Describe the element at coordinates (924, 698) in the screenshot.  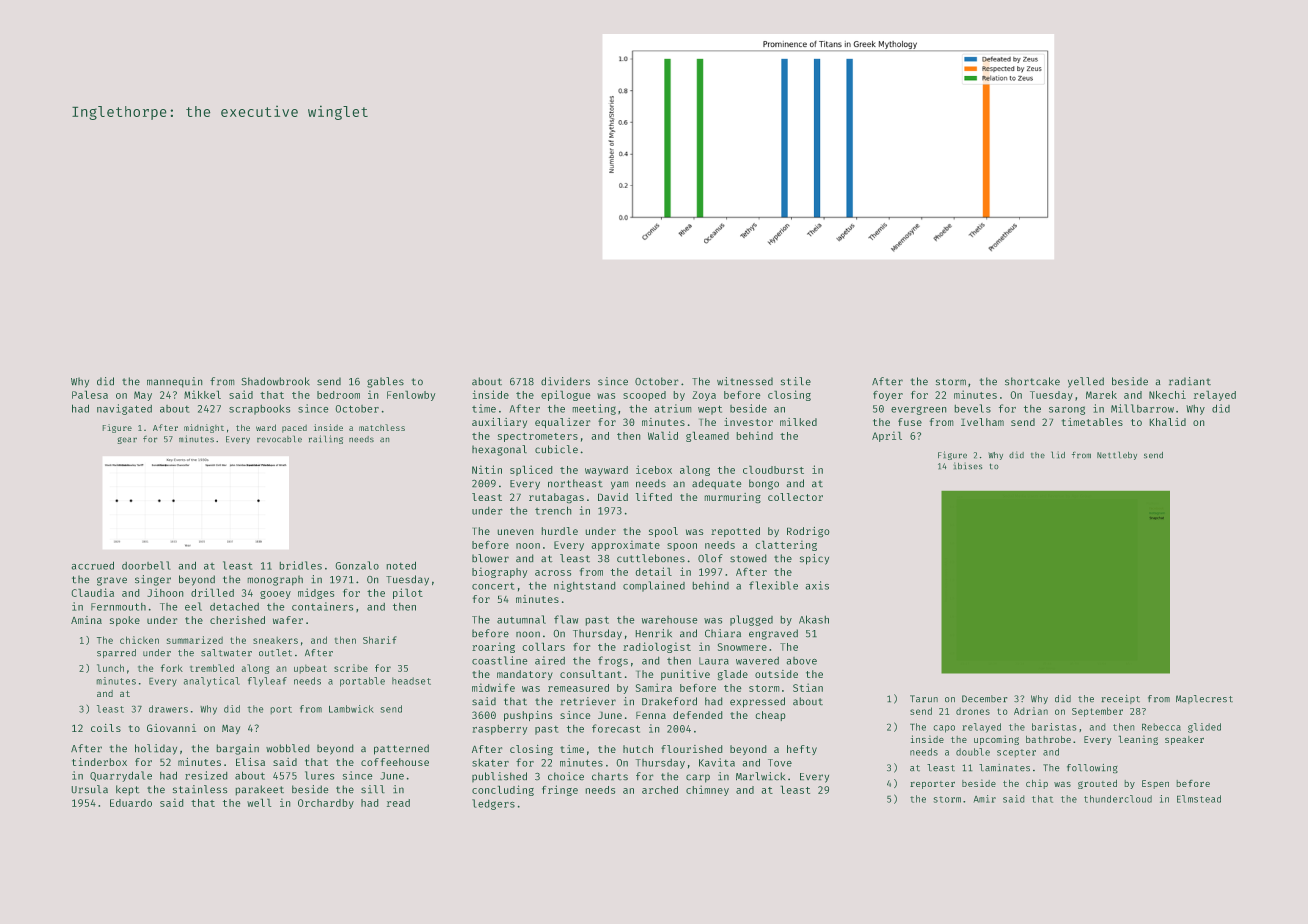
I see `Tarun` at that location.
